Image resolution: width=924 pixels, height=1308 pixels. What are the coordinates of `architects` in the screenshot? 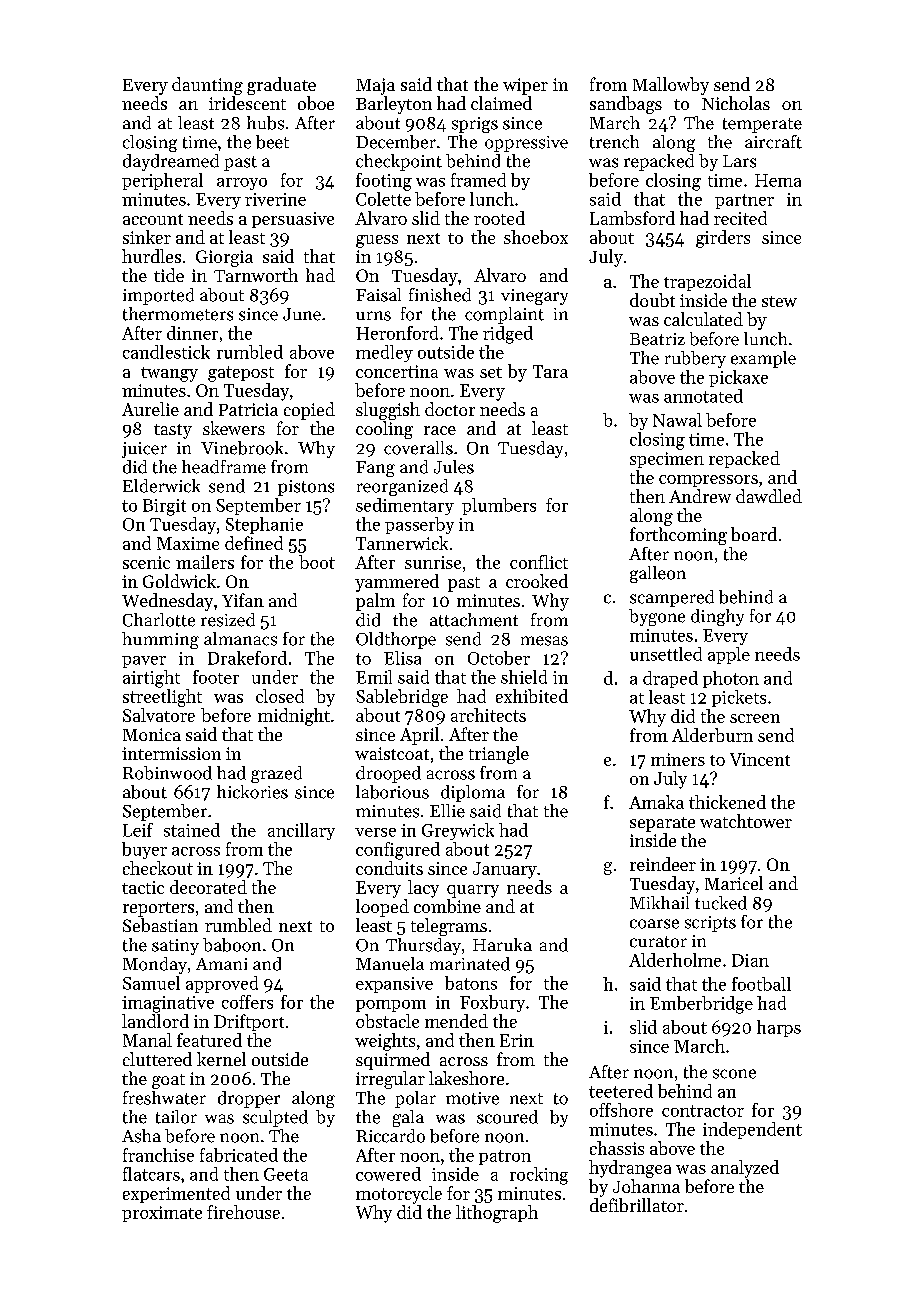 It's located at (488, 715).
